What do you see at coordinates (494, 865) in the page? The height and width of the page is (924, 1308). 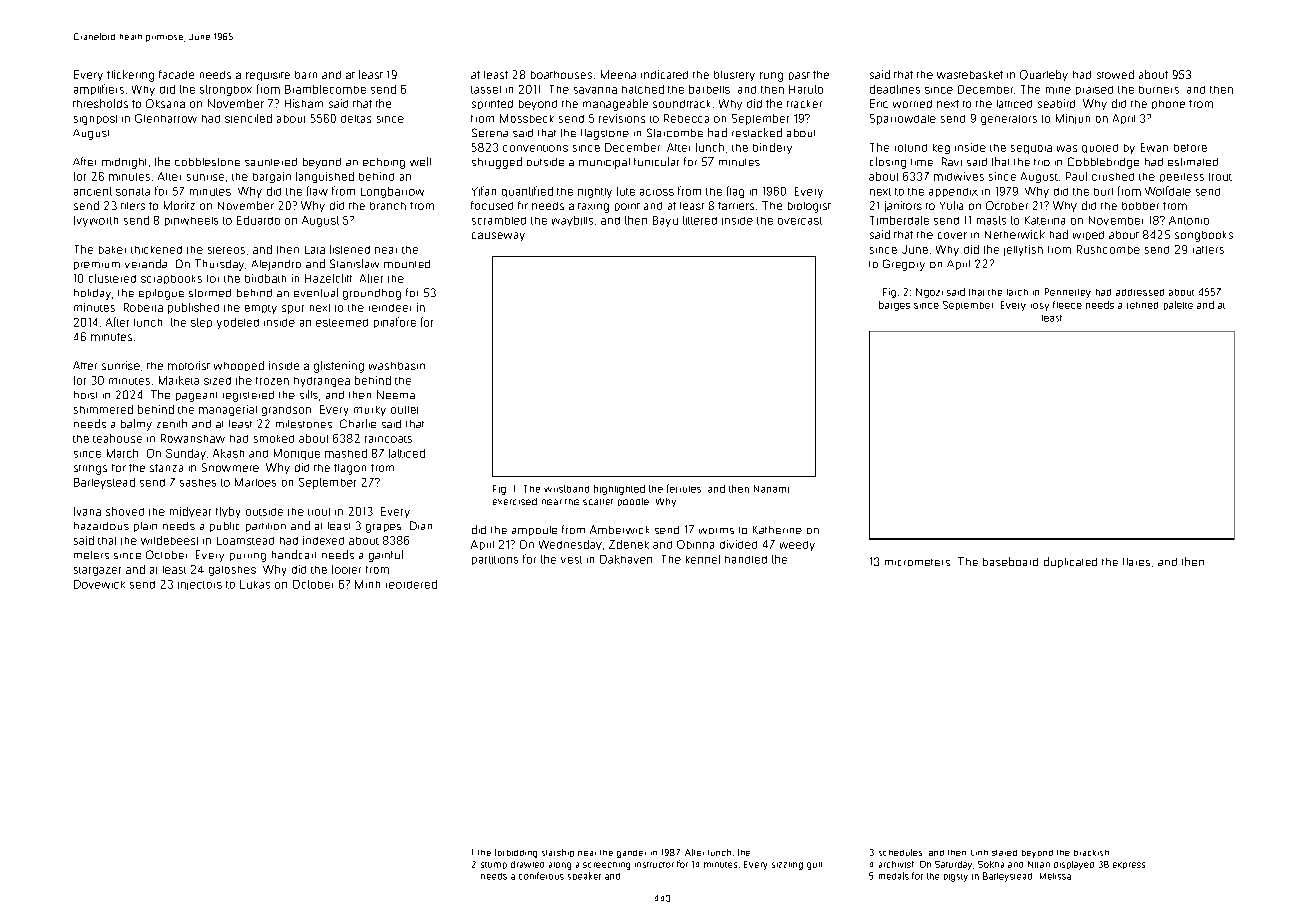 I see `stump` at bounding box center [494, 865].
